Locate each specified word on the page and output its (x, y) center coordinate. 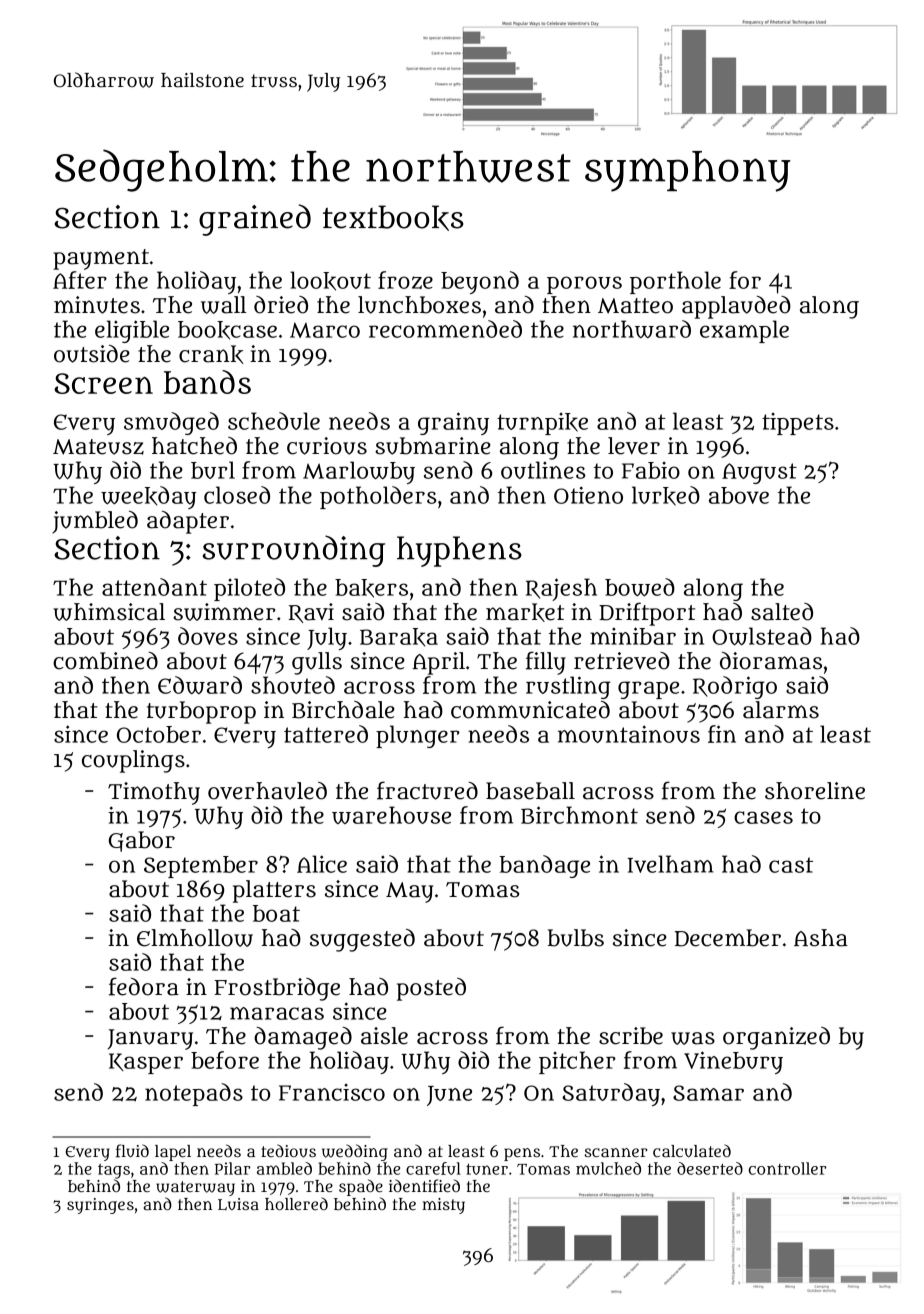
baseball (530, 791)
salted (782, 612)
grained (255, 220)
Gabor (142, 841)
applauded (736, 307)
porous (584, 285)
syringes (100, 1206)
